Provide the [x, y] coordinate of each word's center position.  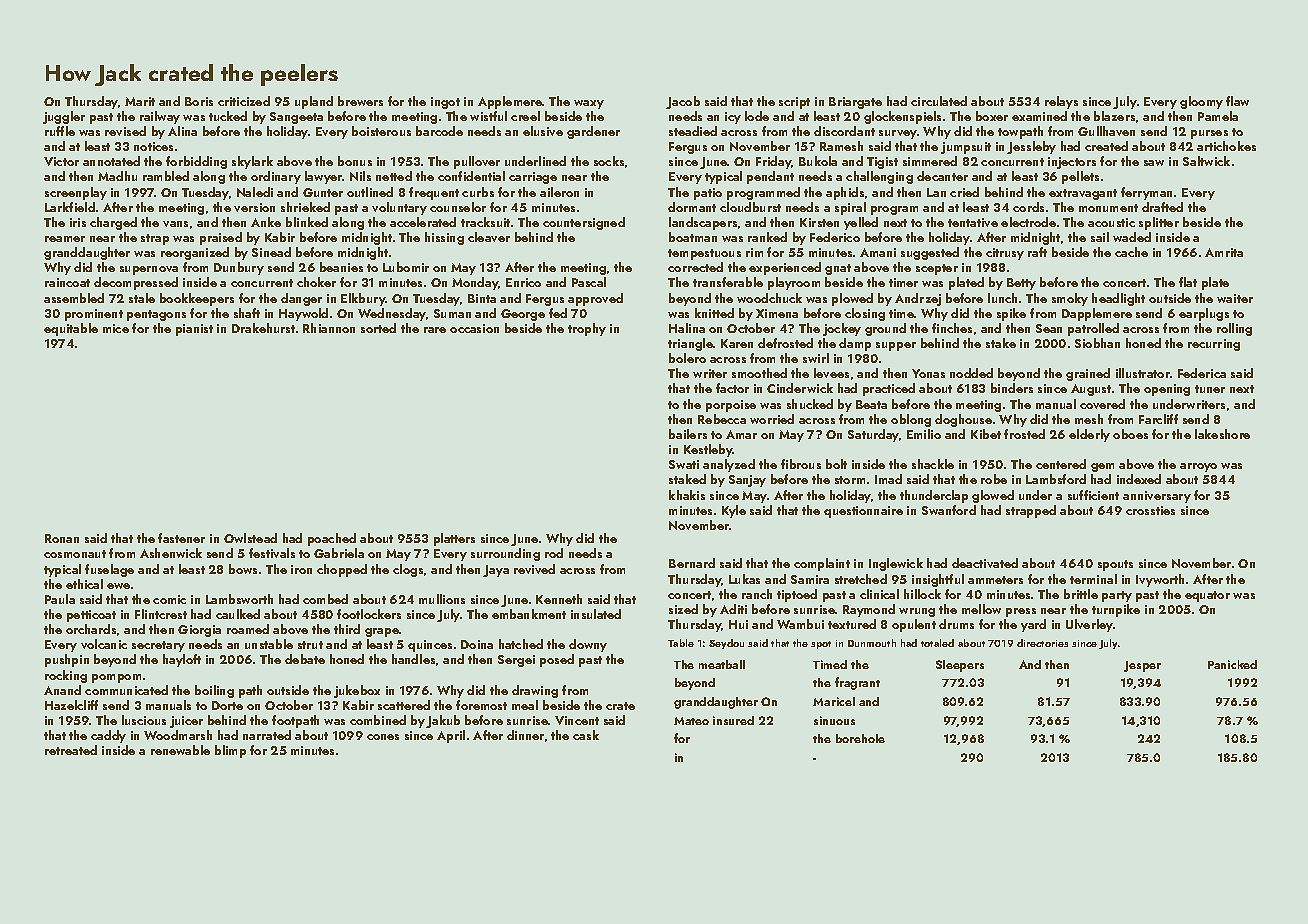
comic [169, 599]
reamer [65, 239]
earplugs [1204, 314]
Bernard [692, 563]
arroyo [1198, 467]
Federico [835, 237]
